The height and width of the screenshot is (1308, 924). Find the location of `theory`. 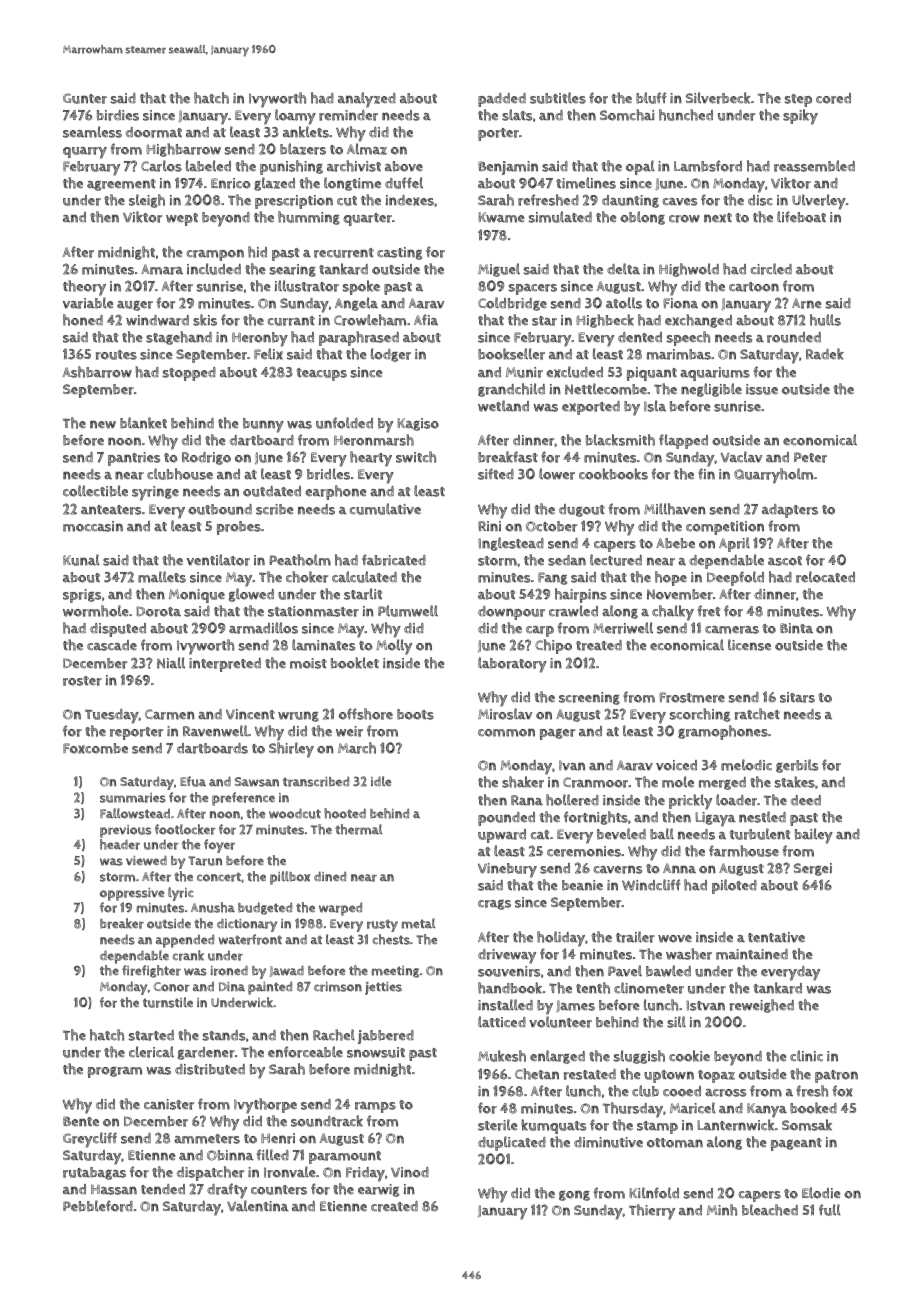

theory is located at coordinates (84, 288).
